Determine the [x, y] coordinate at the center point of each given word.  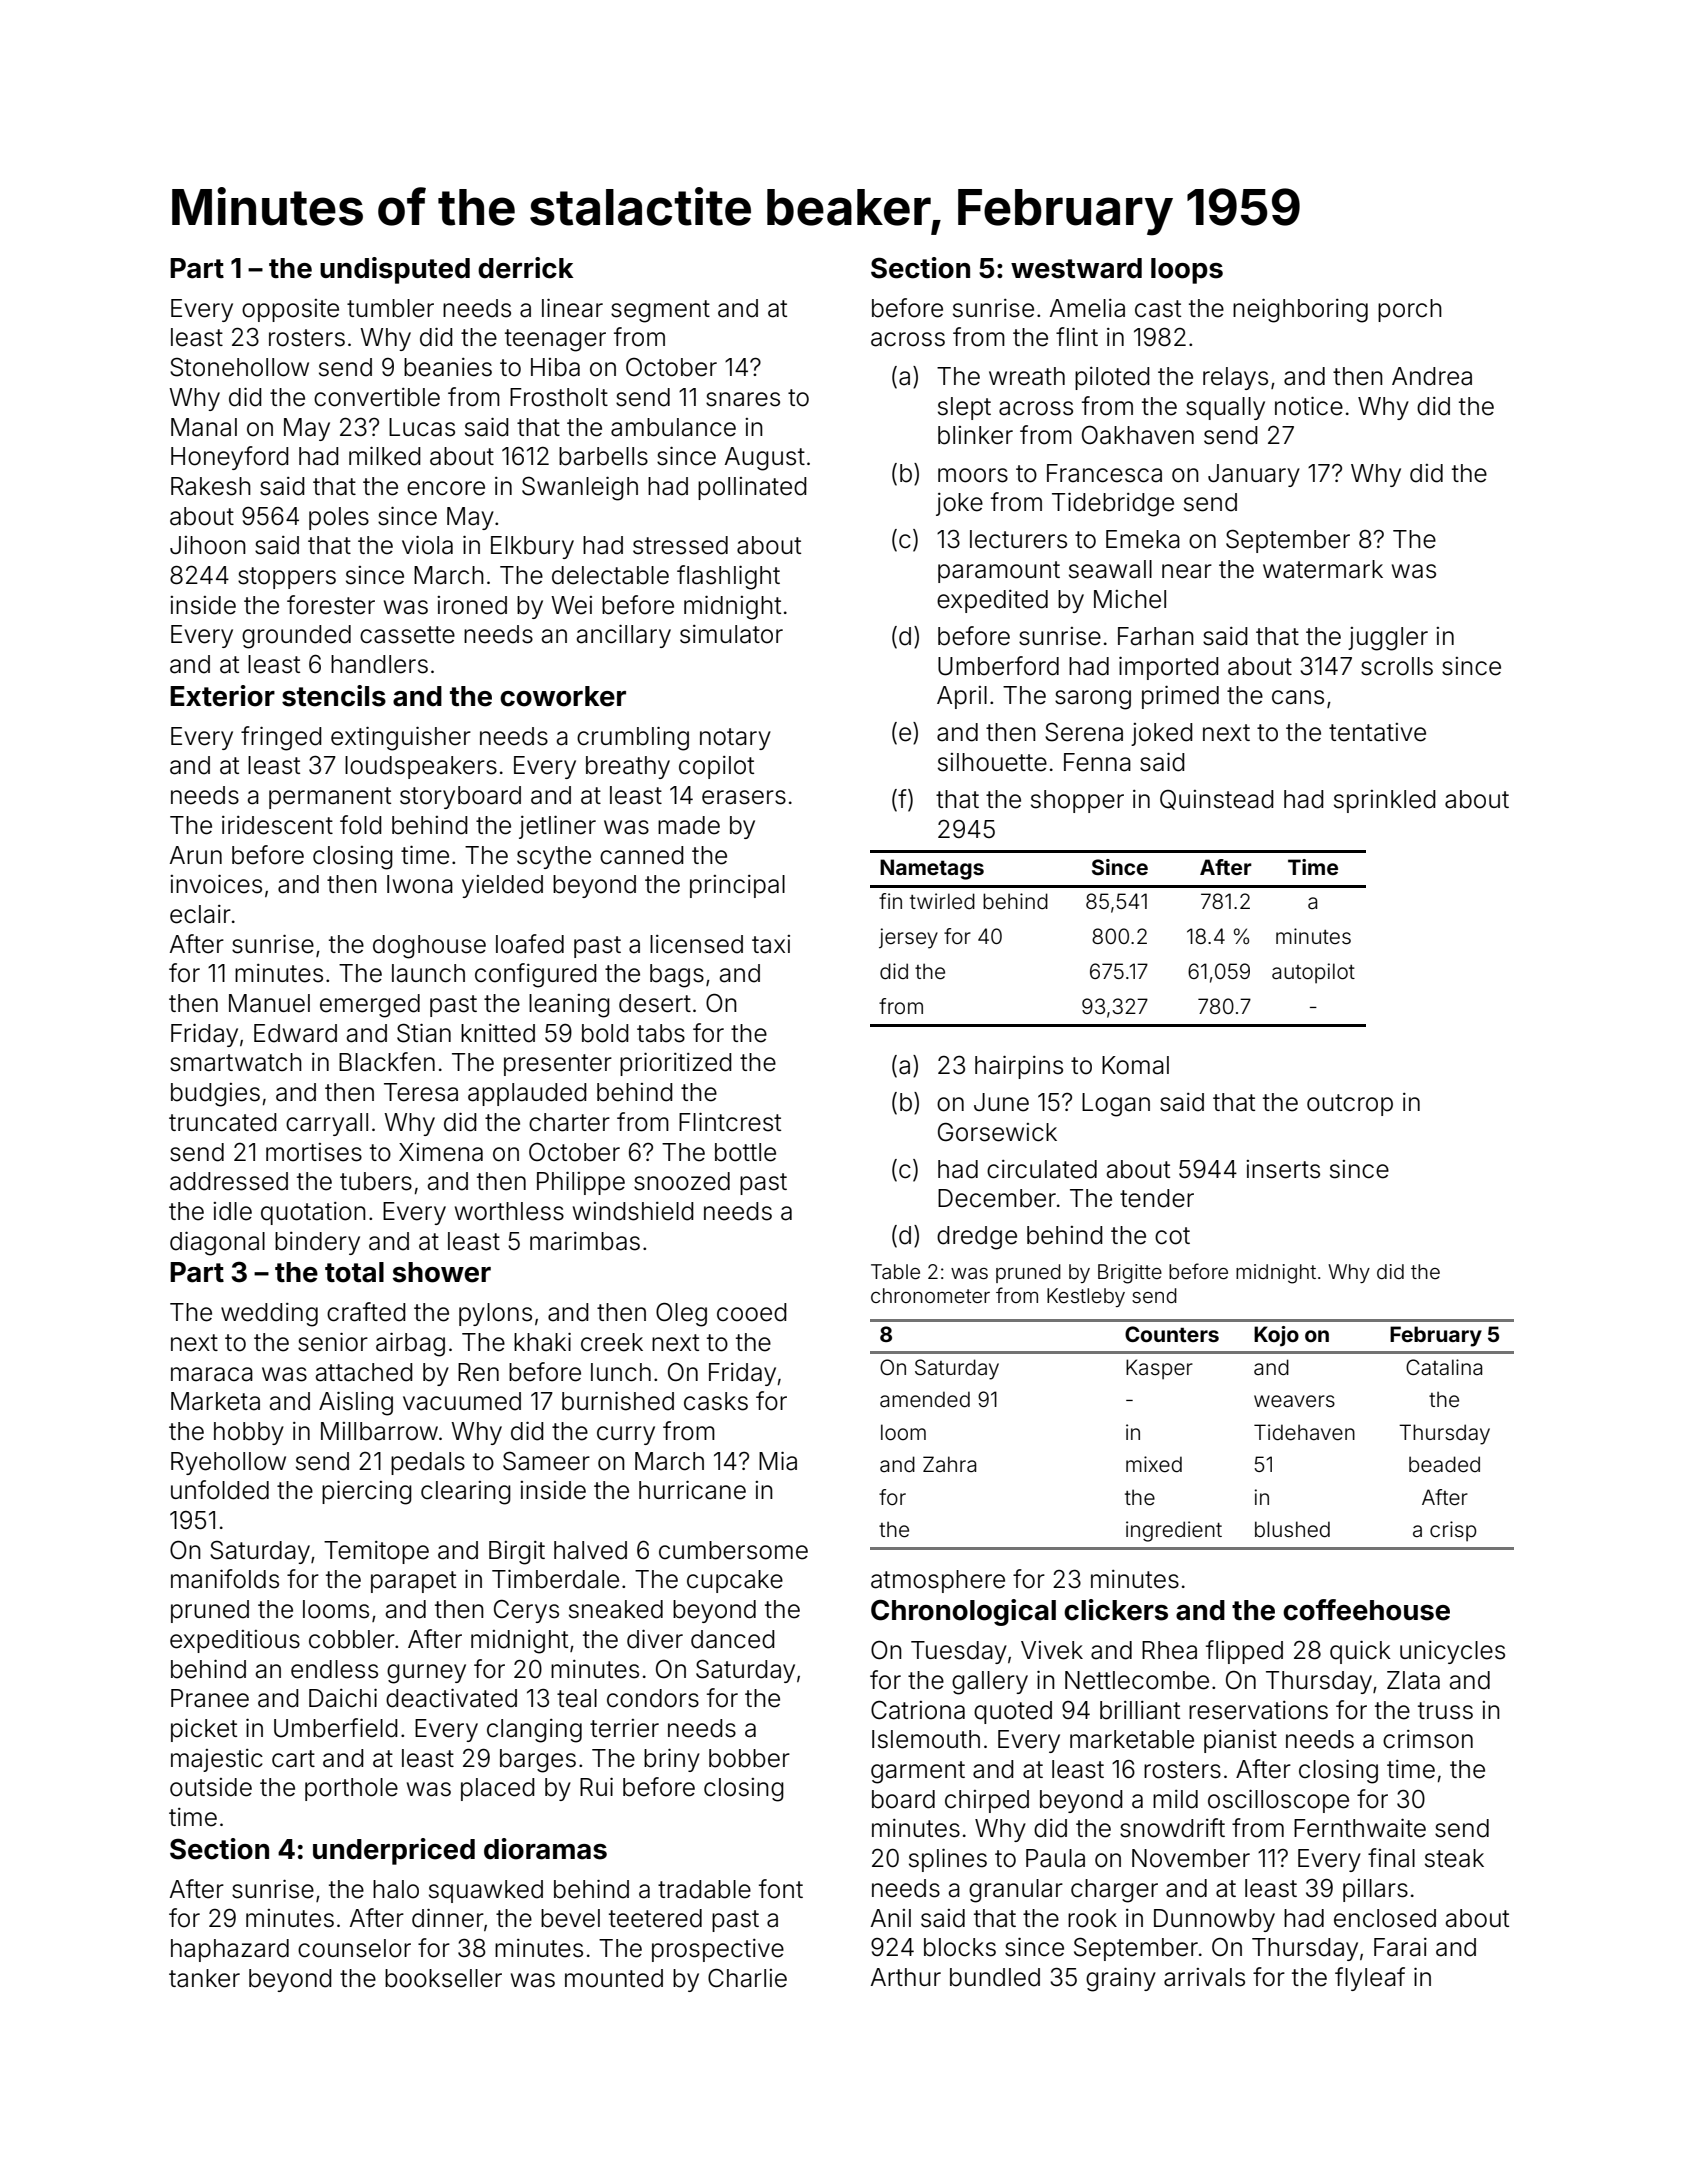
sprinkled [1385, 801]
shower [442, 1272]
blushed [1292, 1529]
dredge [977, 1238]
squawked [486, 1891]
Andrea [1432, 376]
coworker [563, 696]
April [962, 697]
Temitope [376, 1552]
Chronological [963, 1612]
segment [660, 311]
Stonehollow [239, 367]
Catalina [1444, 1367]
